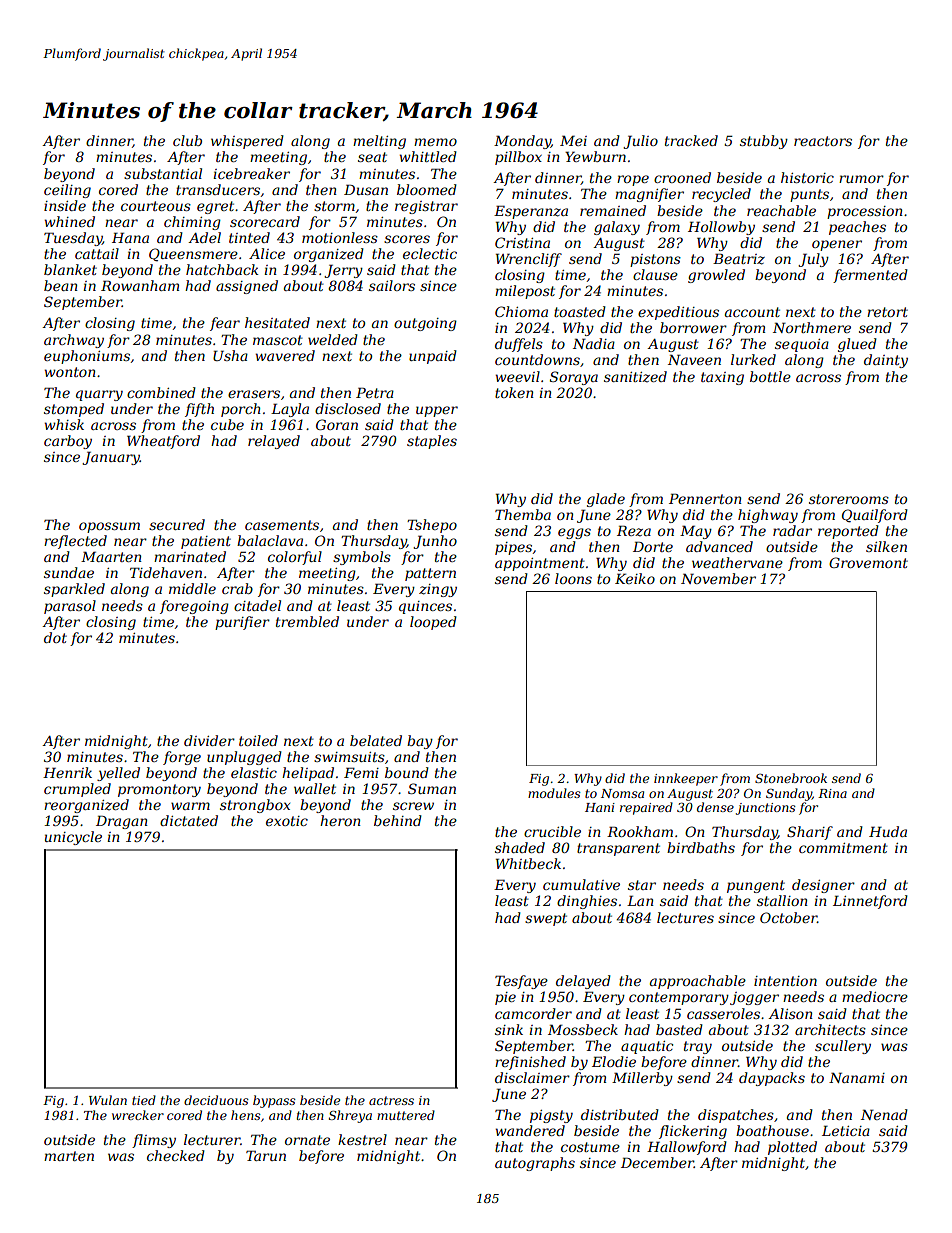 The image size is (952, 1233). What do you see at coordinates (109, 527) in the image?
I see `opossum` at bounding box center [109, 527].
